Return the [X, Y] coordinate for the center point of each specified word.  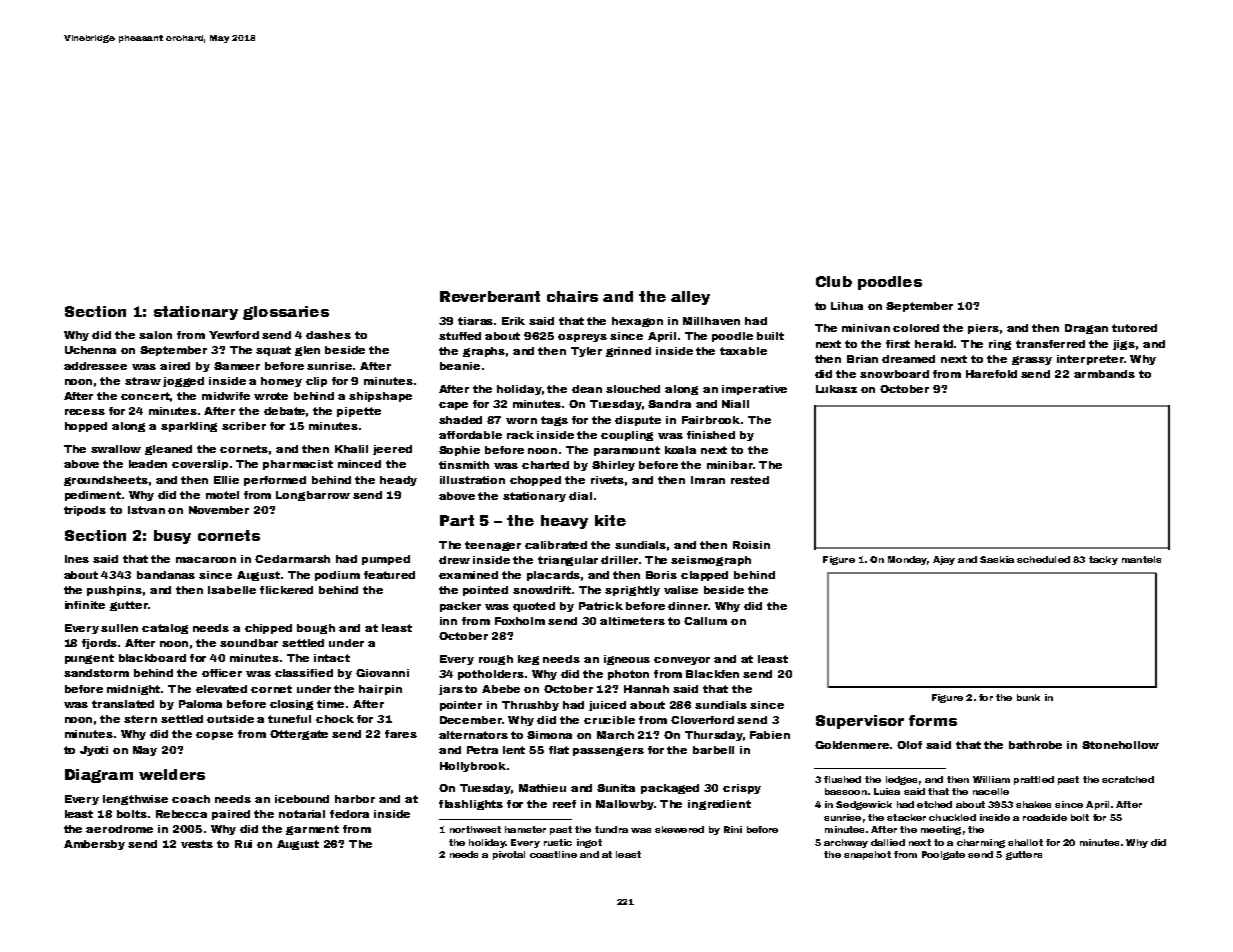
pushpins [114, 591]
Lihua [847, 306]
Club [834, 281]
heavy [564, 522]
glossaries [286, 313]
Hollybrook [473, 767]
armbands [1104, 374]
